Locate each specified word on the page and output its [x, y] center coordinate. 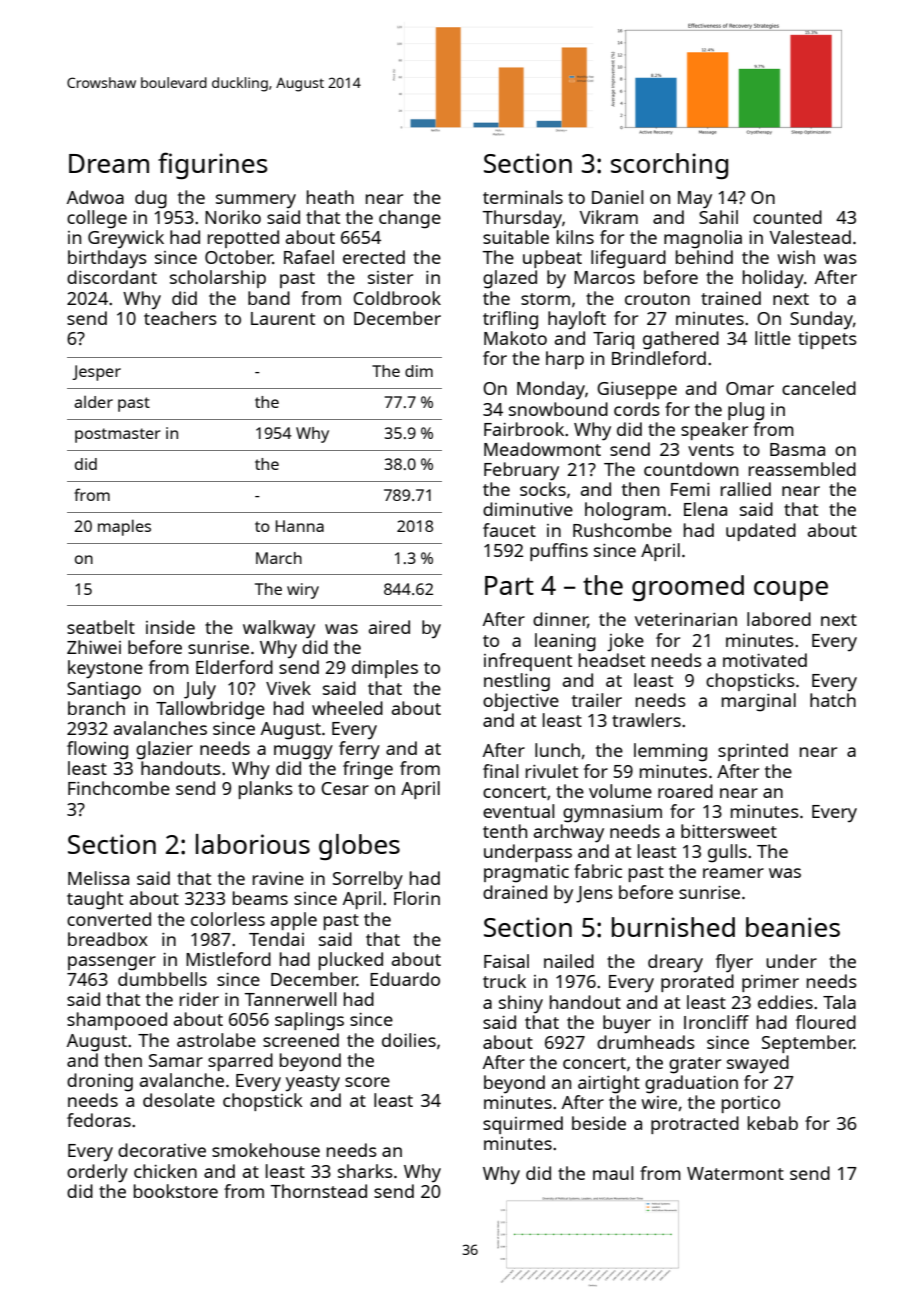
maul [613, 1173]
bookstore [176, 1191]
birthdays [107, 259]
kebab [773, 1123]
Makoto [515, 338]
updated [761, 532]
